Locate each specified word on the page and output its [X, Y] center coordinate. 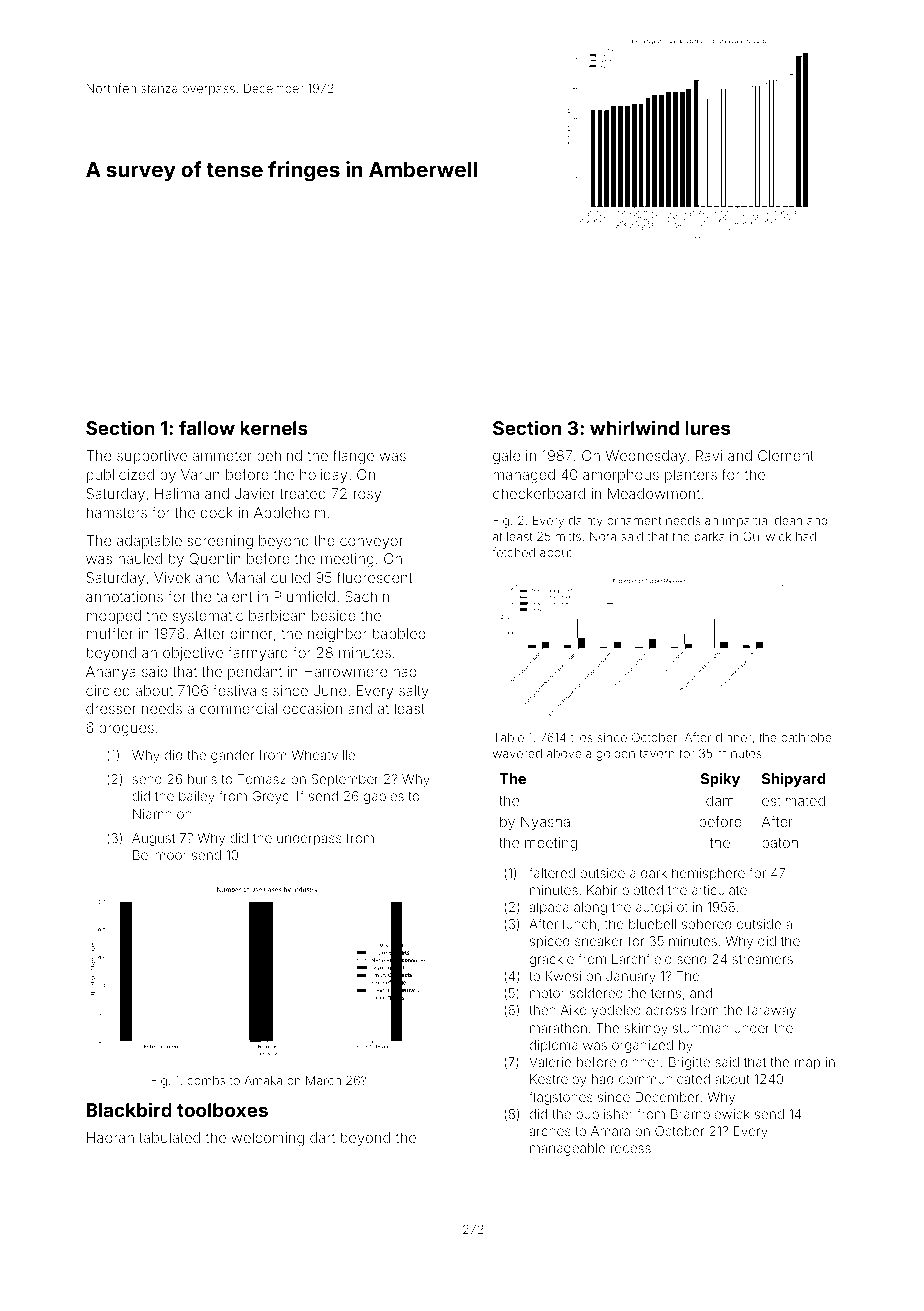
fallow [207, 427]
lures [707, 428]
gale [506, 457]
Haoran [110, 1137]
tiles [582, 737]
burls [202, 779]
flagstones [561, 1098]
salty [414, 692]
